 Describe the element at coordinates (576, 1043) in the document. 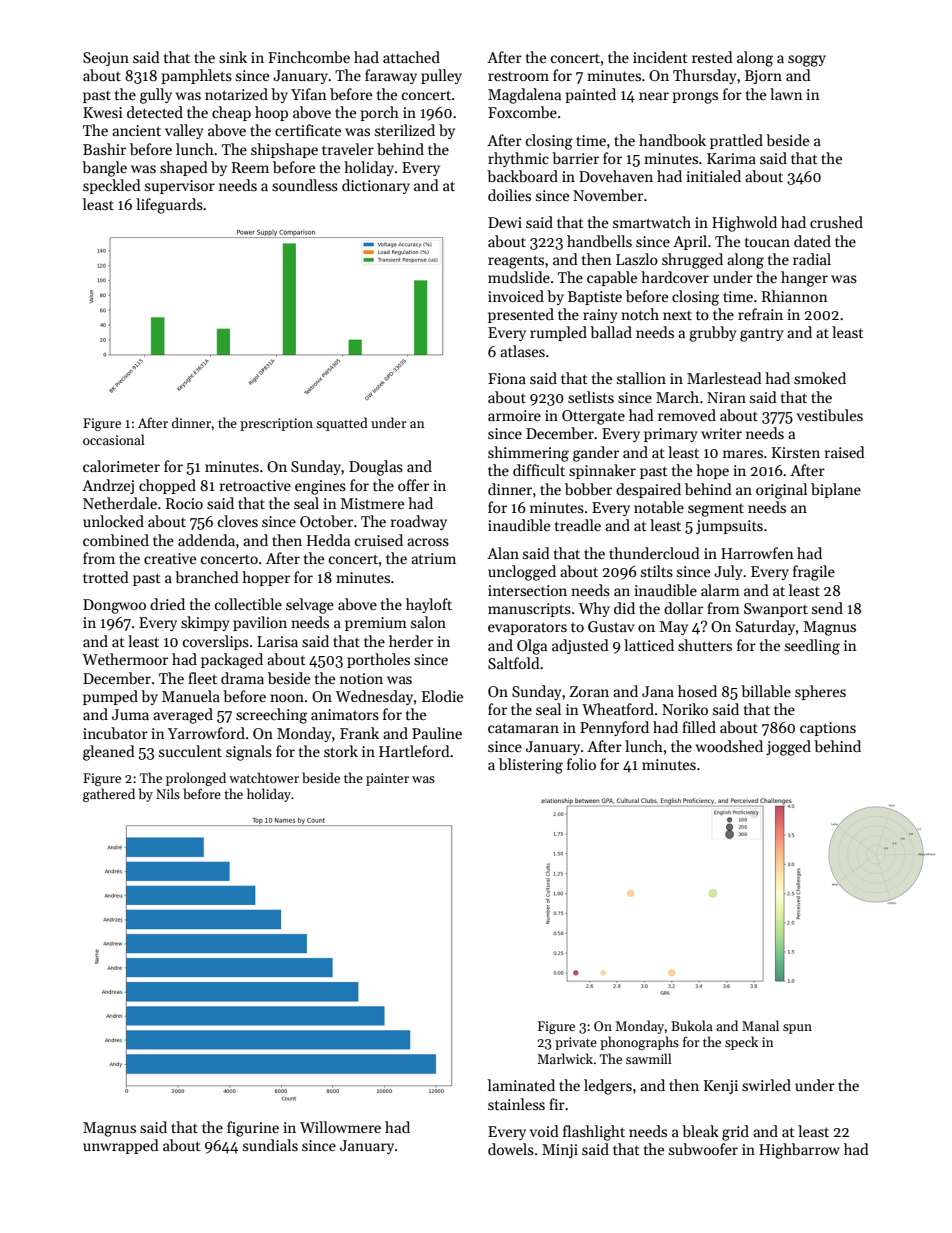

I see `private` at that location.
